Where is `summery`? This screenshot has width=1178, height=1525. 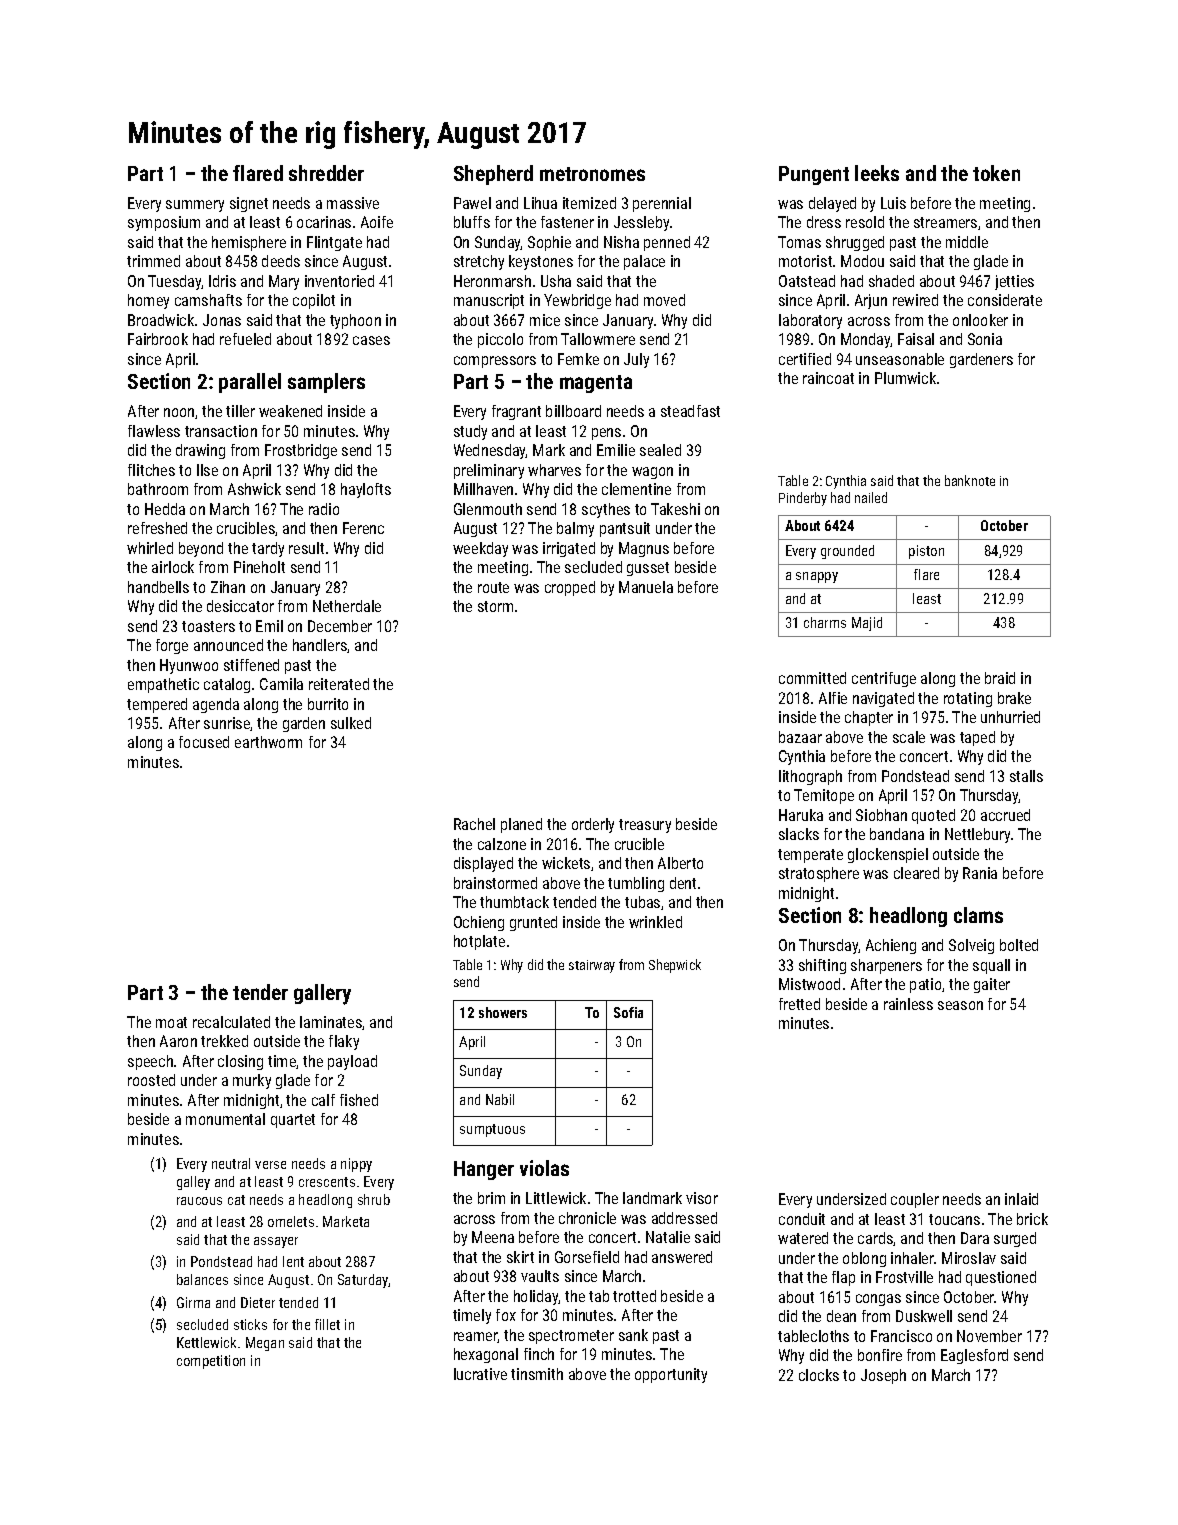 summery is located at coordinates (195, 206).
